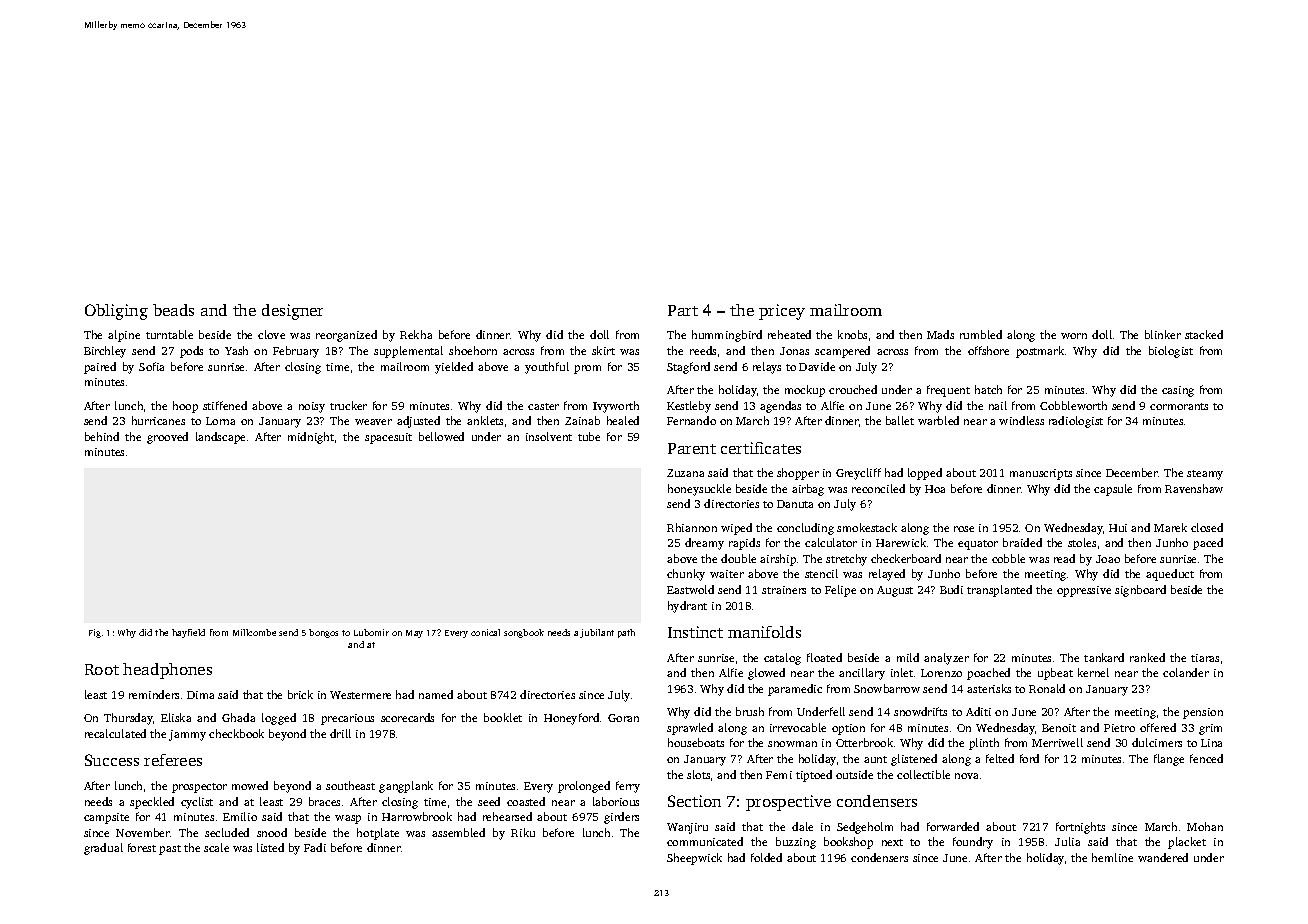  Describe the element at coordinates (188, 633) in the image. I see `hayfield` at that location.
